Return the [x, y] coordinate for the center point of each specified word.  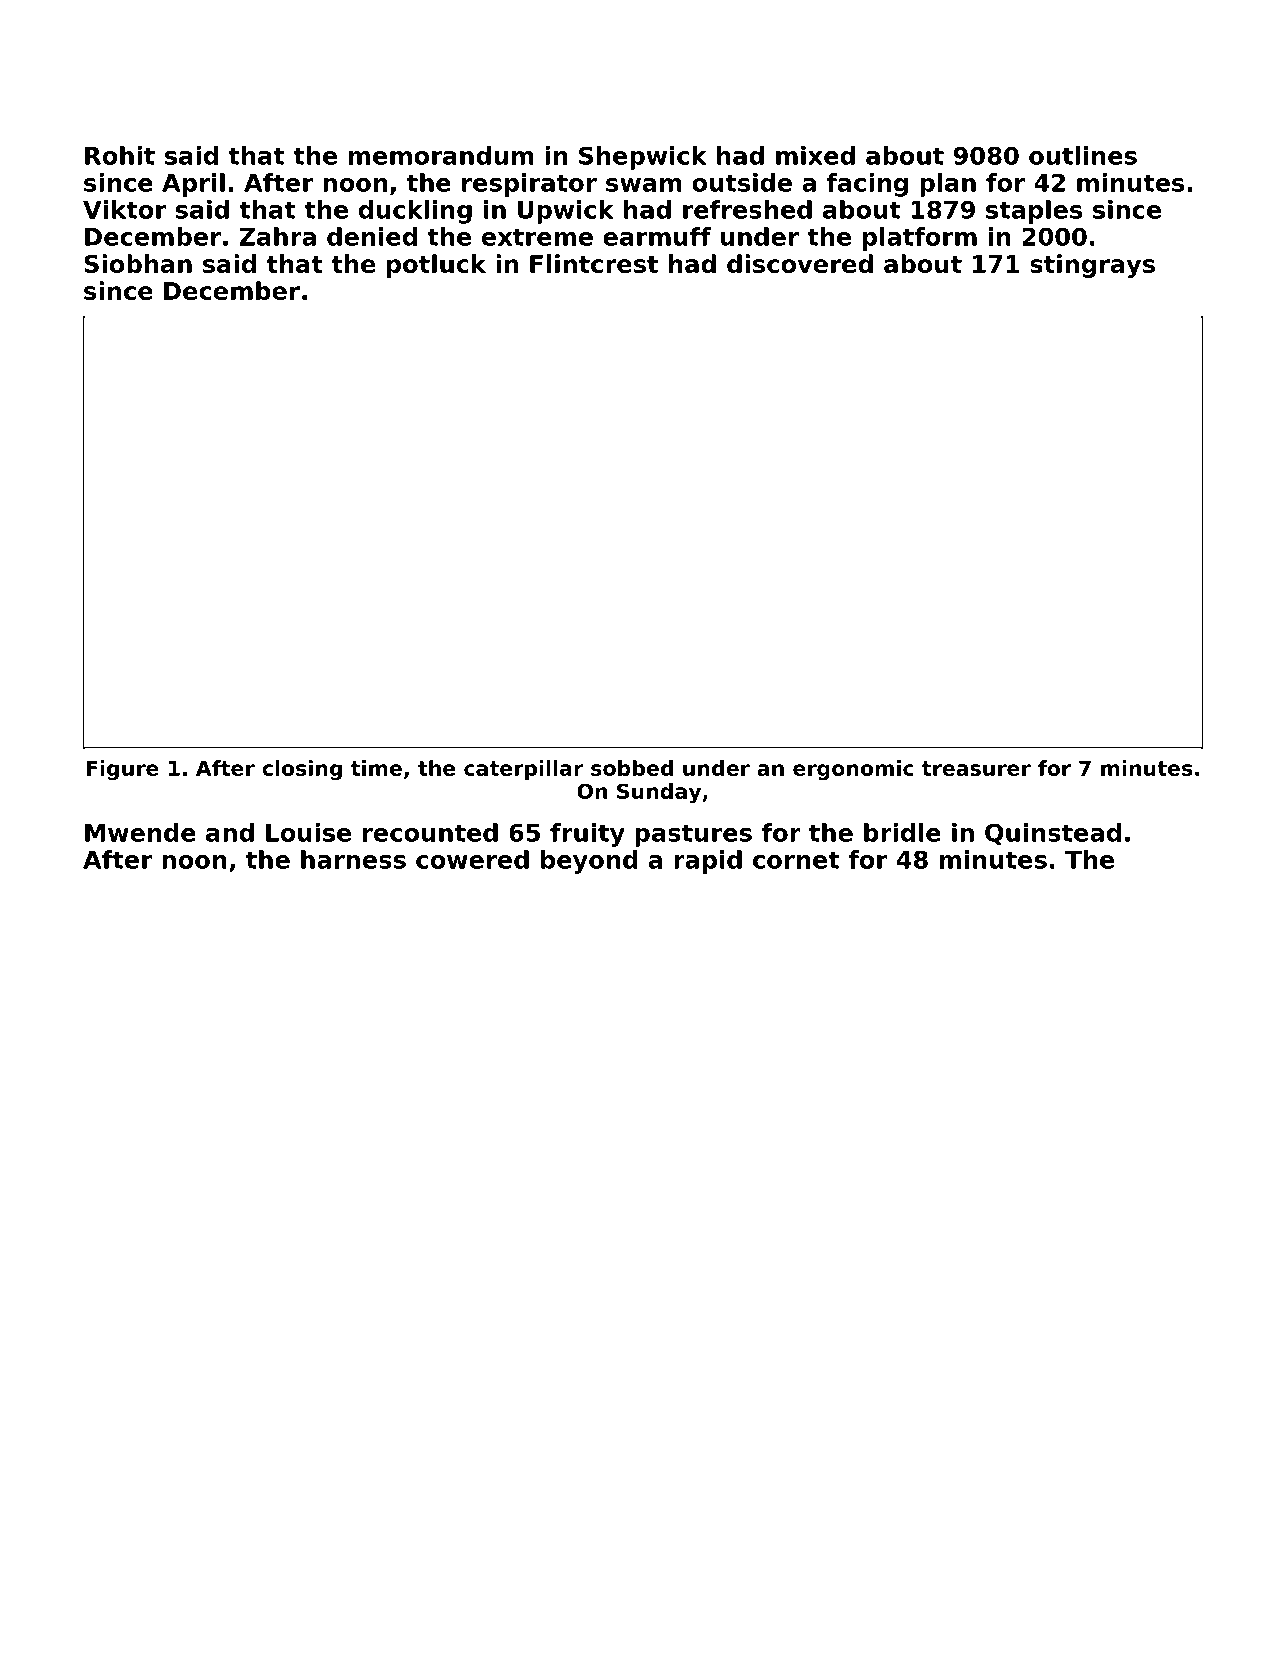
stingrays [1092, 266]
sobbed [632, 768]
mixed [815, 155]
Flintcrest [594, 263]
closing [302, 770]
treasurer [976, 768]
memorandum [441, 155]
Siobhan [138, 263]
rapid [708, 862]
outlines [1083, 155]
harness [353, 859]
